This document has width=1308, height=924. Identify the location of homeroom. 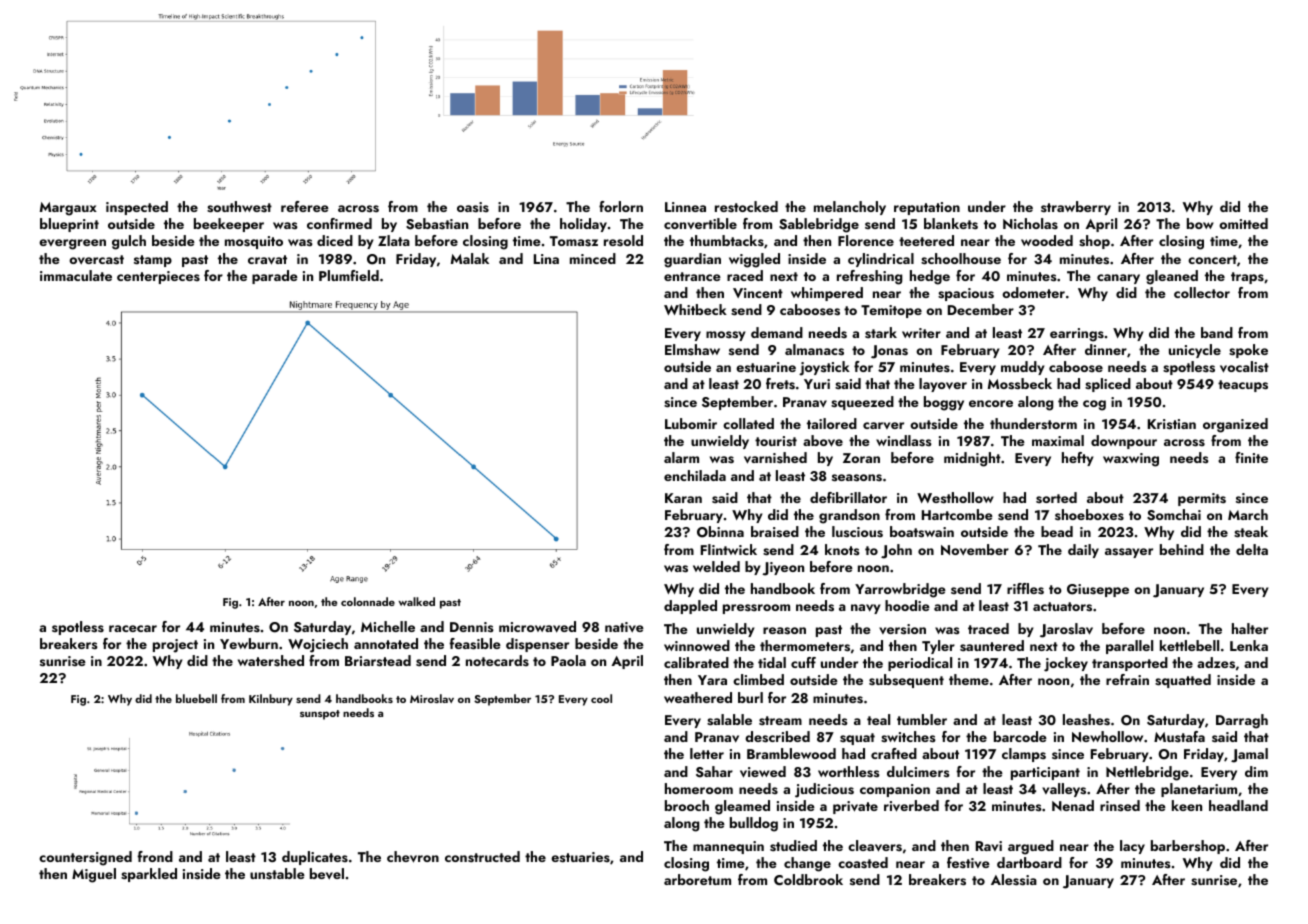
(699, 788).
